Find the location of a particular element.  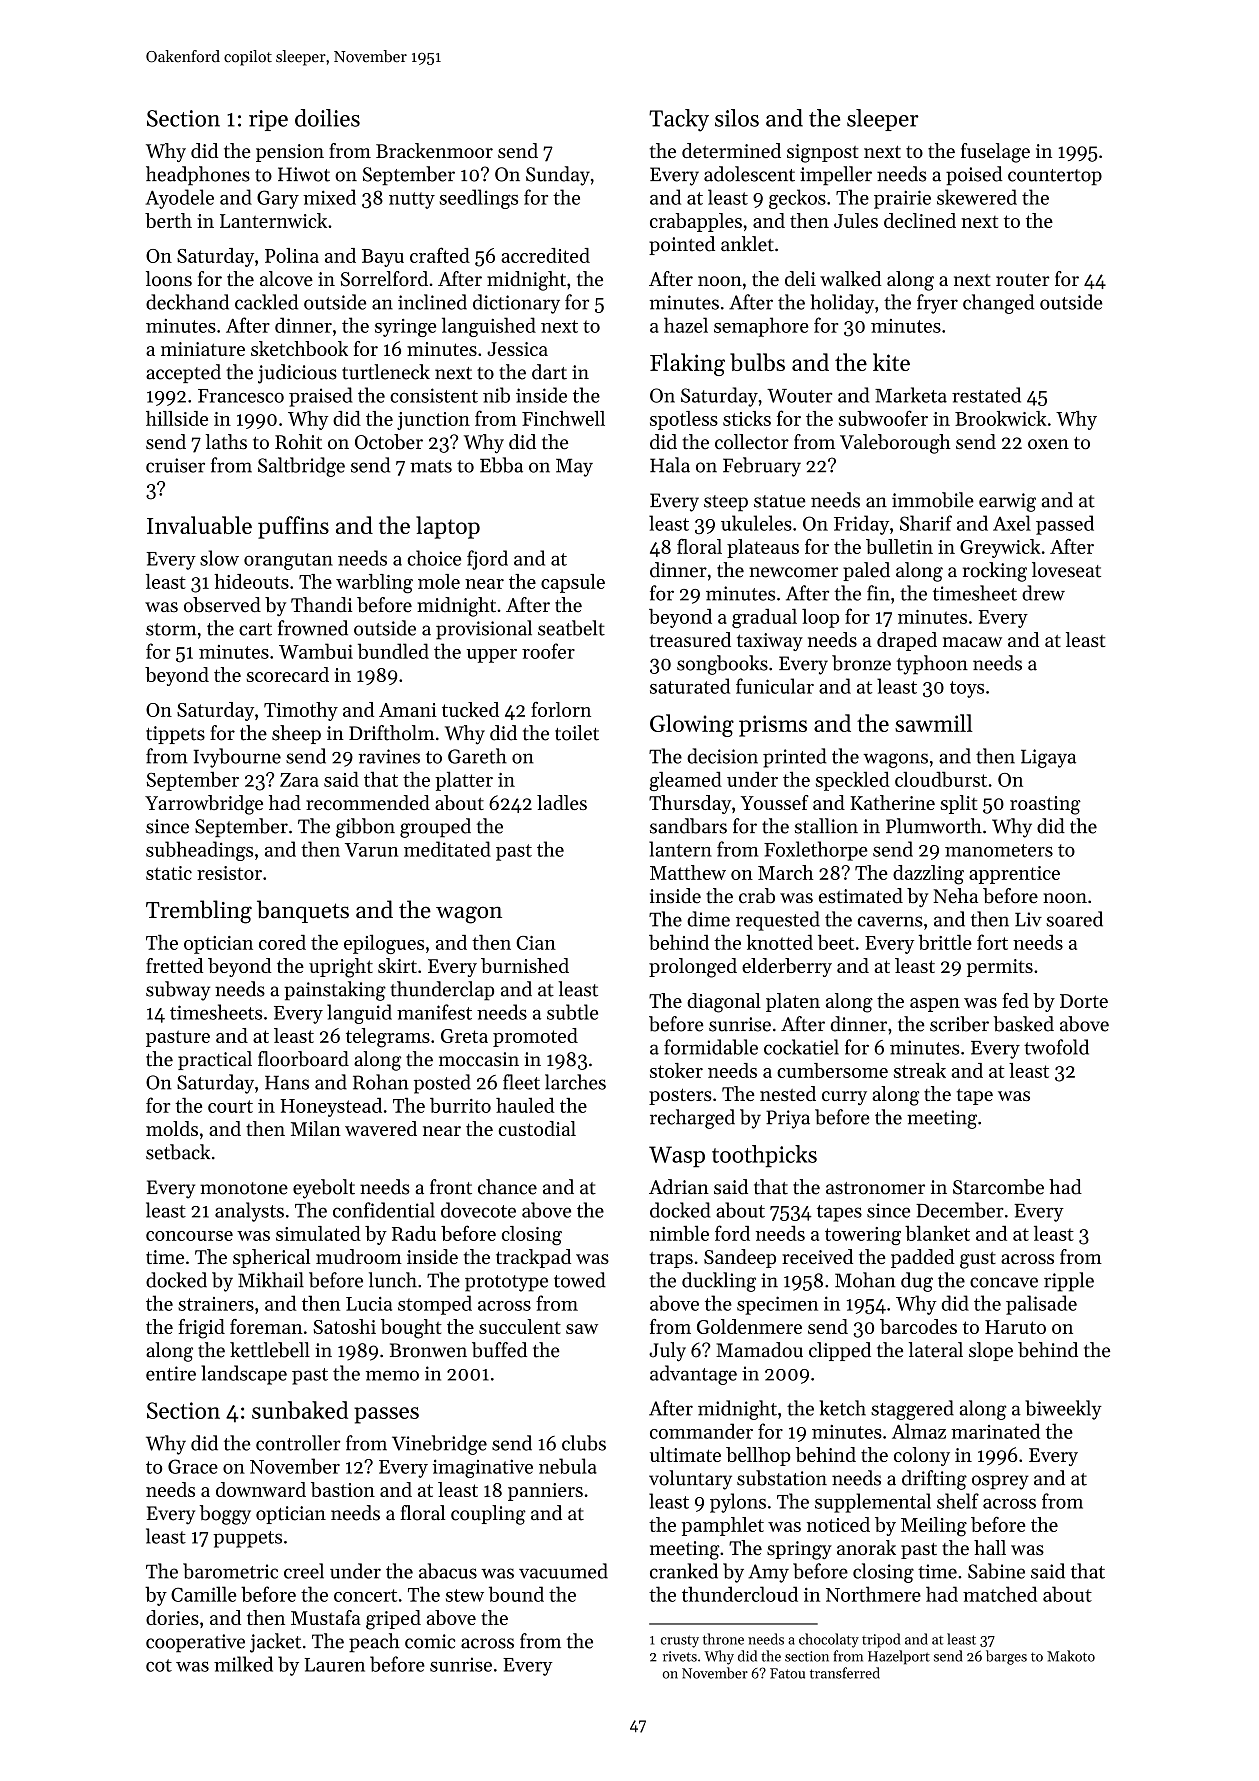

May is located at coordinates (574, 468).
